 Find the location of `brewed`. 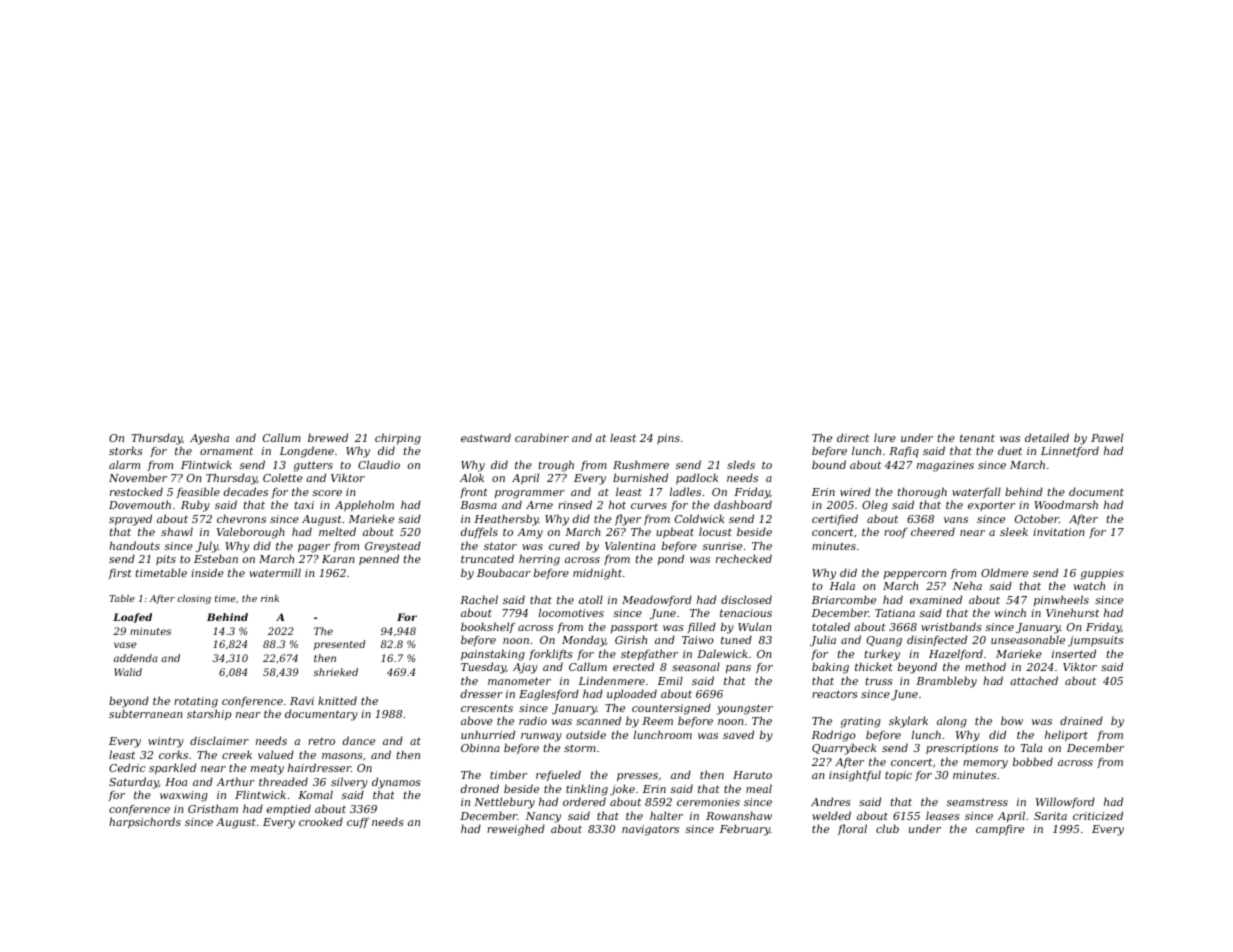

brewed is located at coordinates (328, 437).
